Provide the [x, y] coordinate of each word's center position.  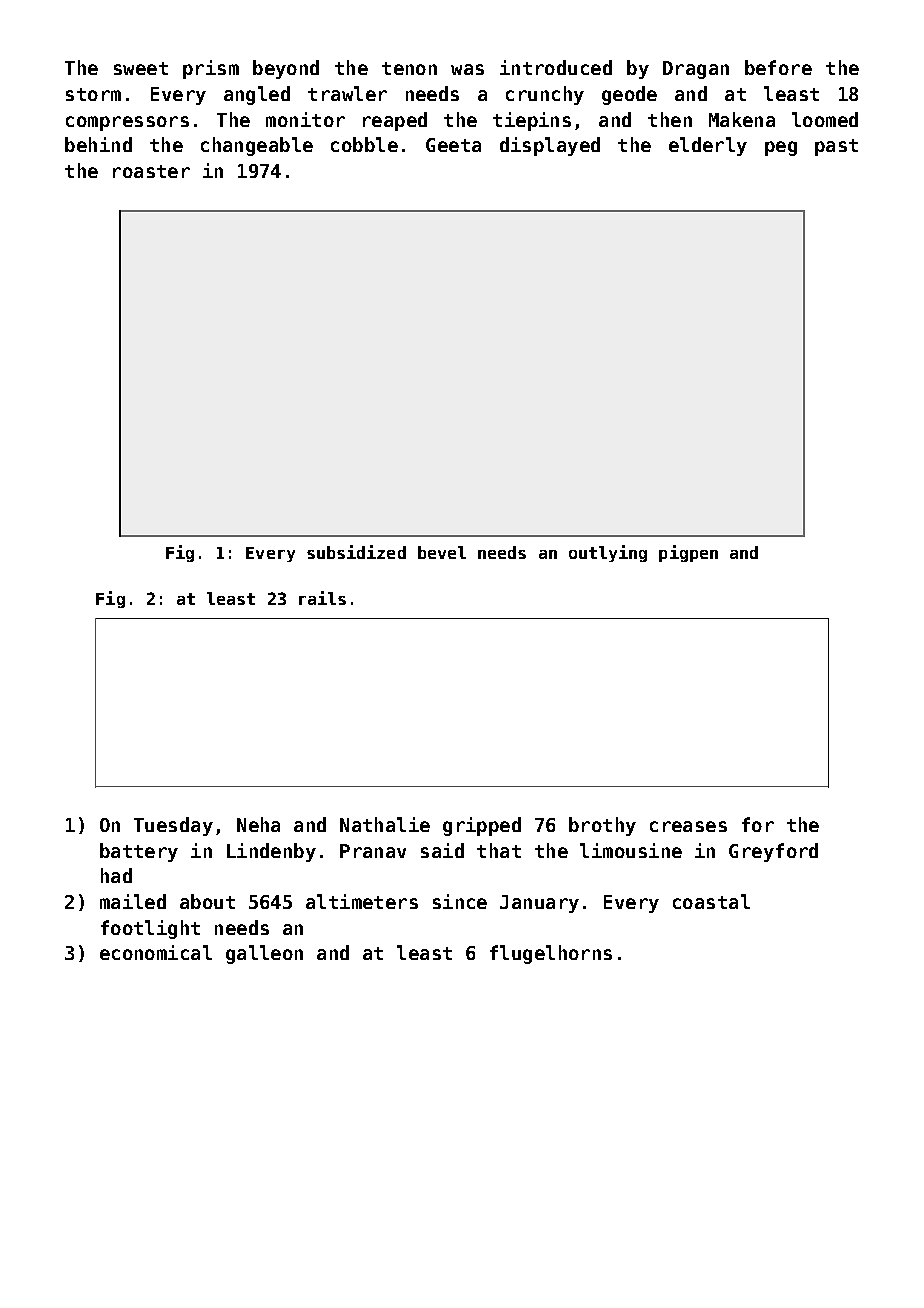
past [836, 147]
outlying [608, 553]
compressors [127, 123]
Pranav [373, 851]
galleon [264, 954]
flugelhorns [551, 954]
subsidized [356, 552]
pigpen [688, 553]
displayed [550, 146]
